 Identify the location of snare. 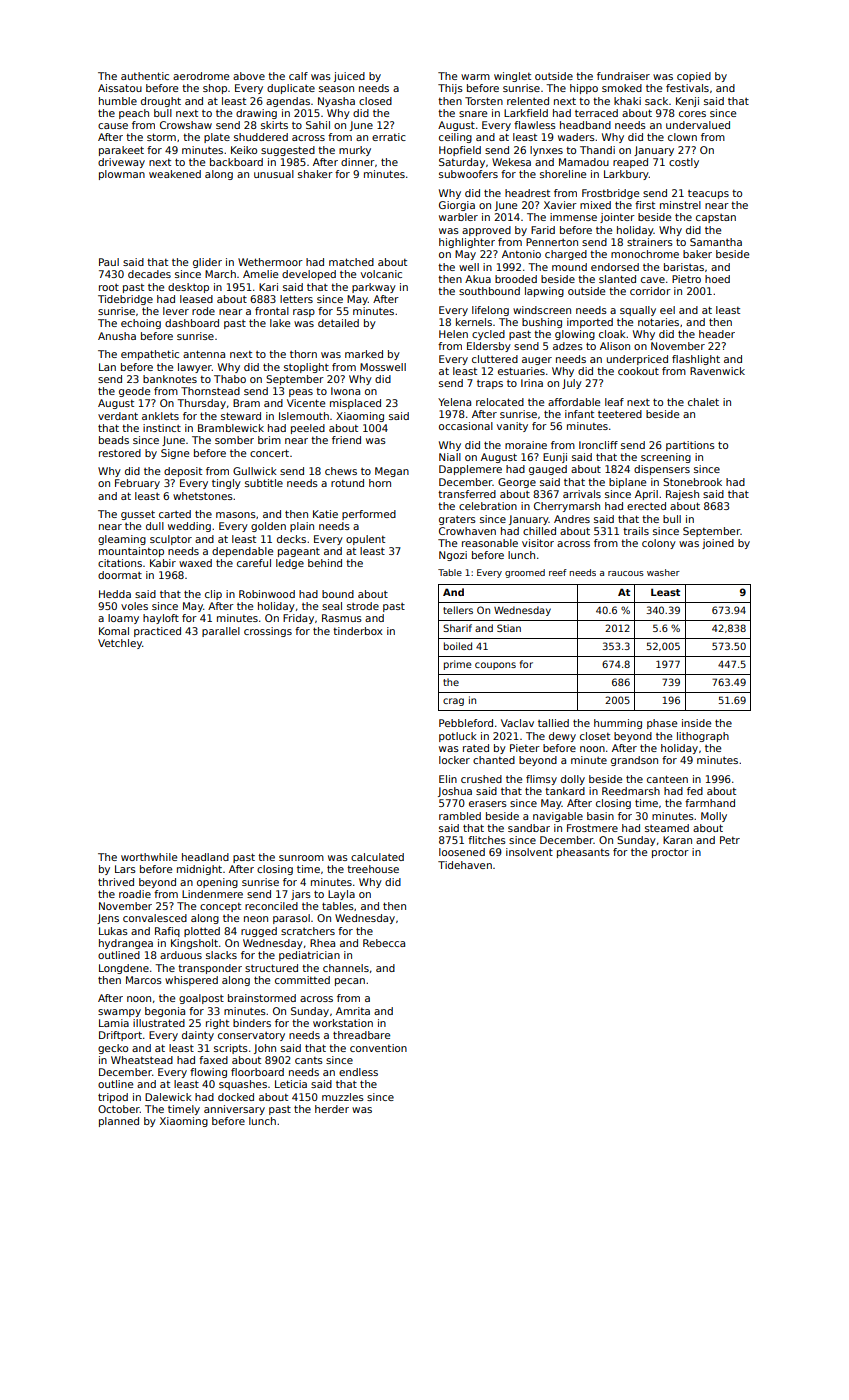
(473, 114).
